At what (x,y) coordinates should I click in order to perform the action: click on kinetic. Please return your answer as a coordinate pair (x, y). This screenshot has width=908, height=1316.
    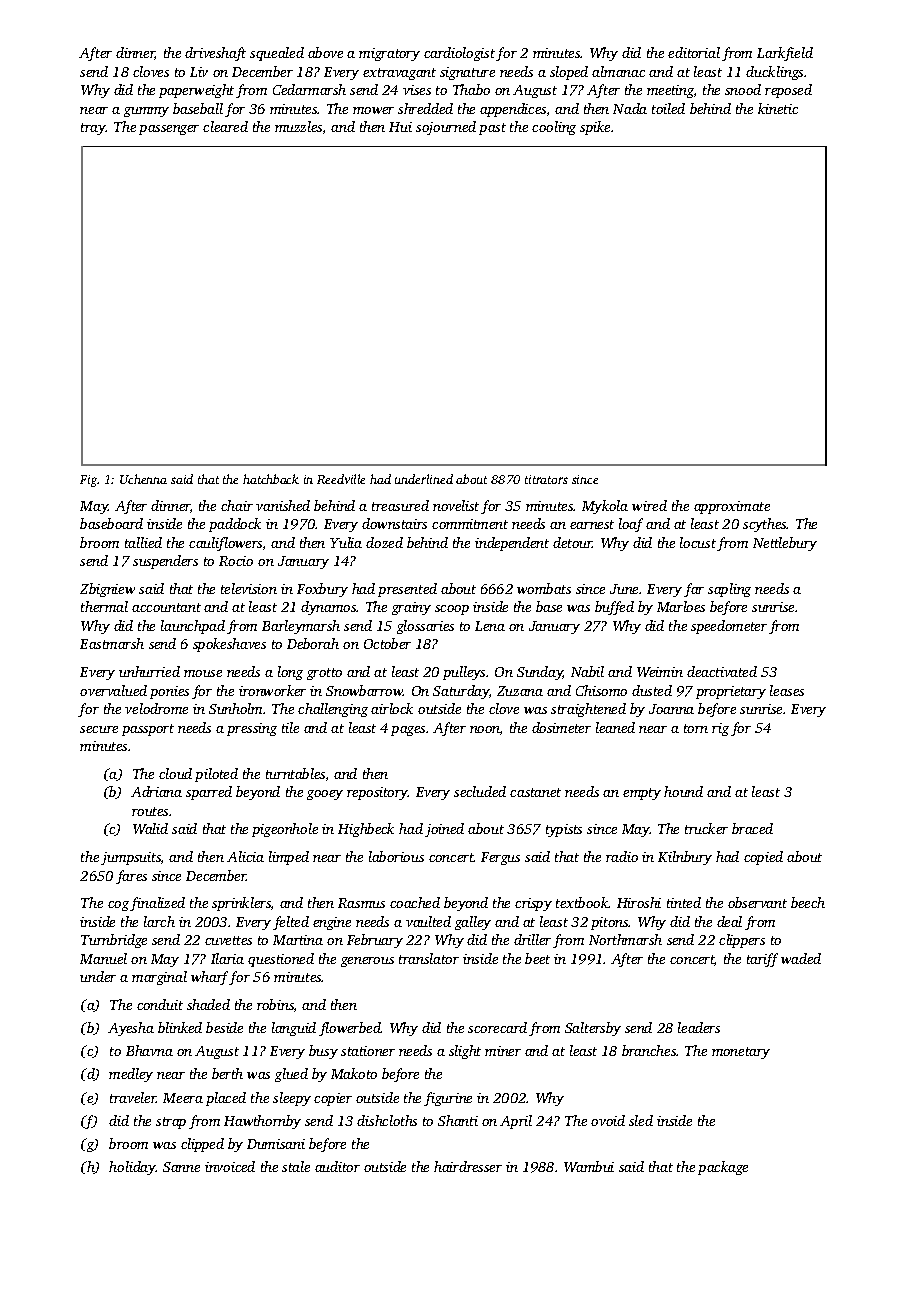
    Looking at the image, I should click on (778, 108).
